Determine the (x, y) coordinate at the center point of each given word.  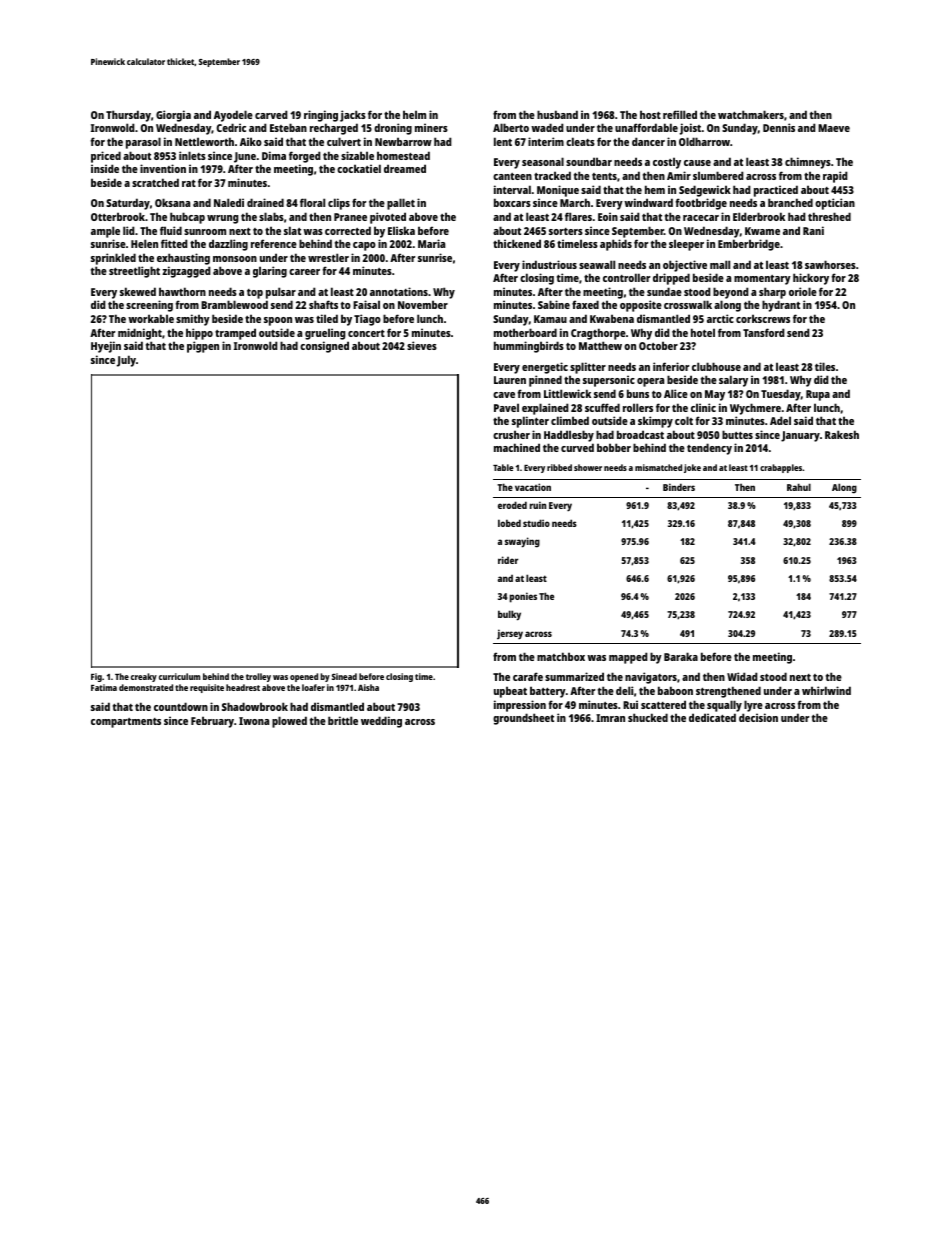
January (800, 436)
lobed (509, 523)
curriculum (179, 676)
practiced (776, 191)
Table (503, 467)
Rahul (799, 487)
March (575, 202)
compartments (126, 723)
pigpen (203, 347)
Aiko (251, 141)
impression (520, 706)
